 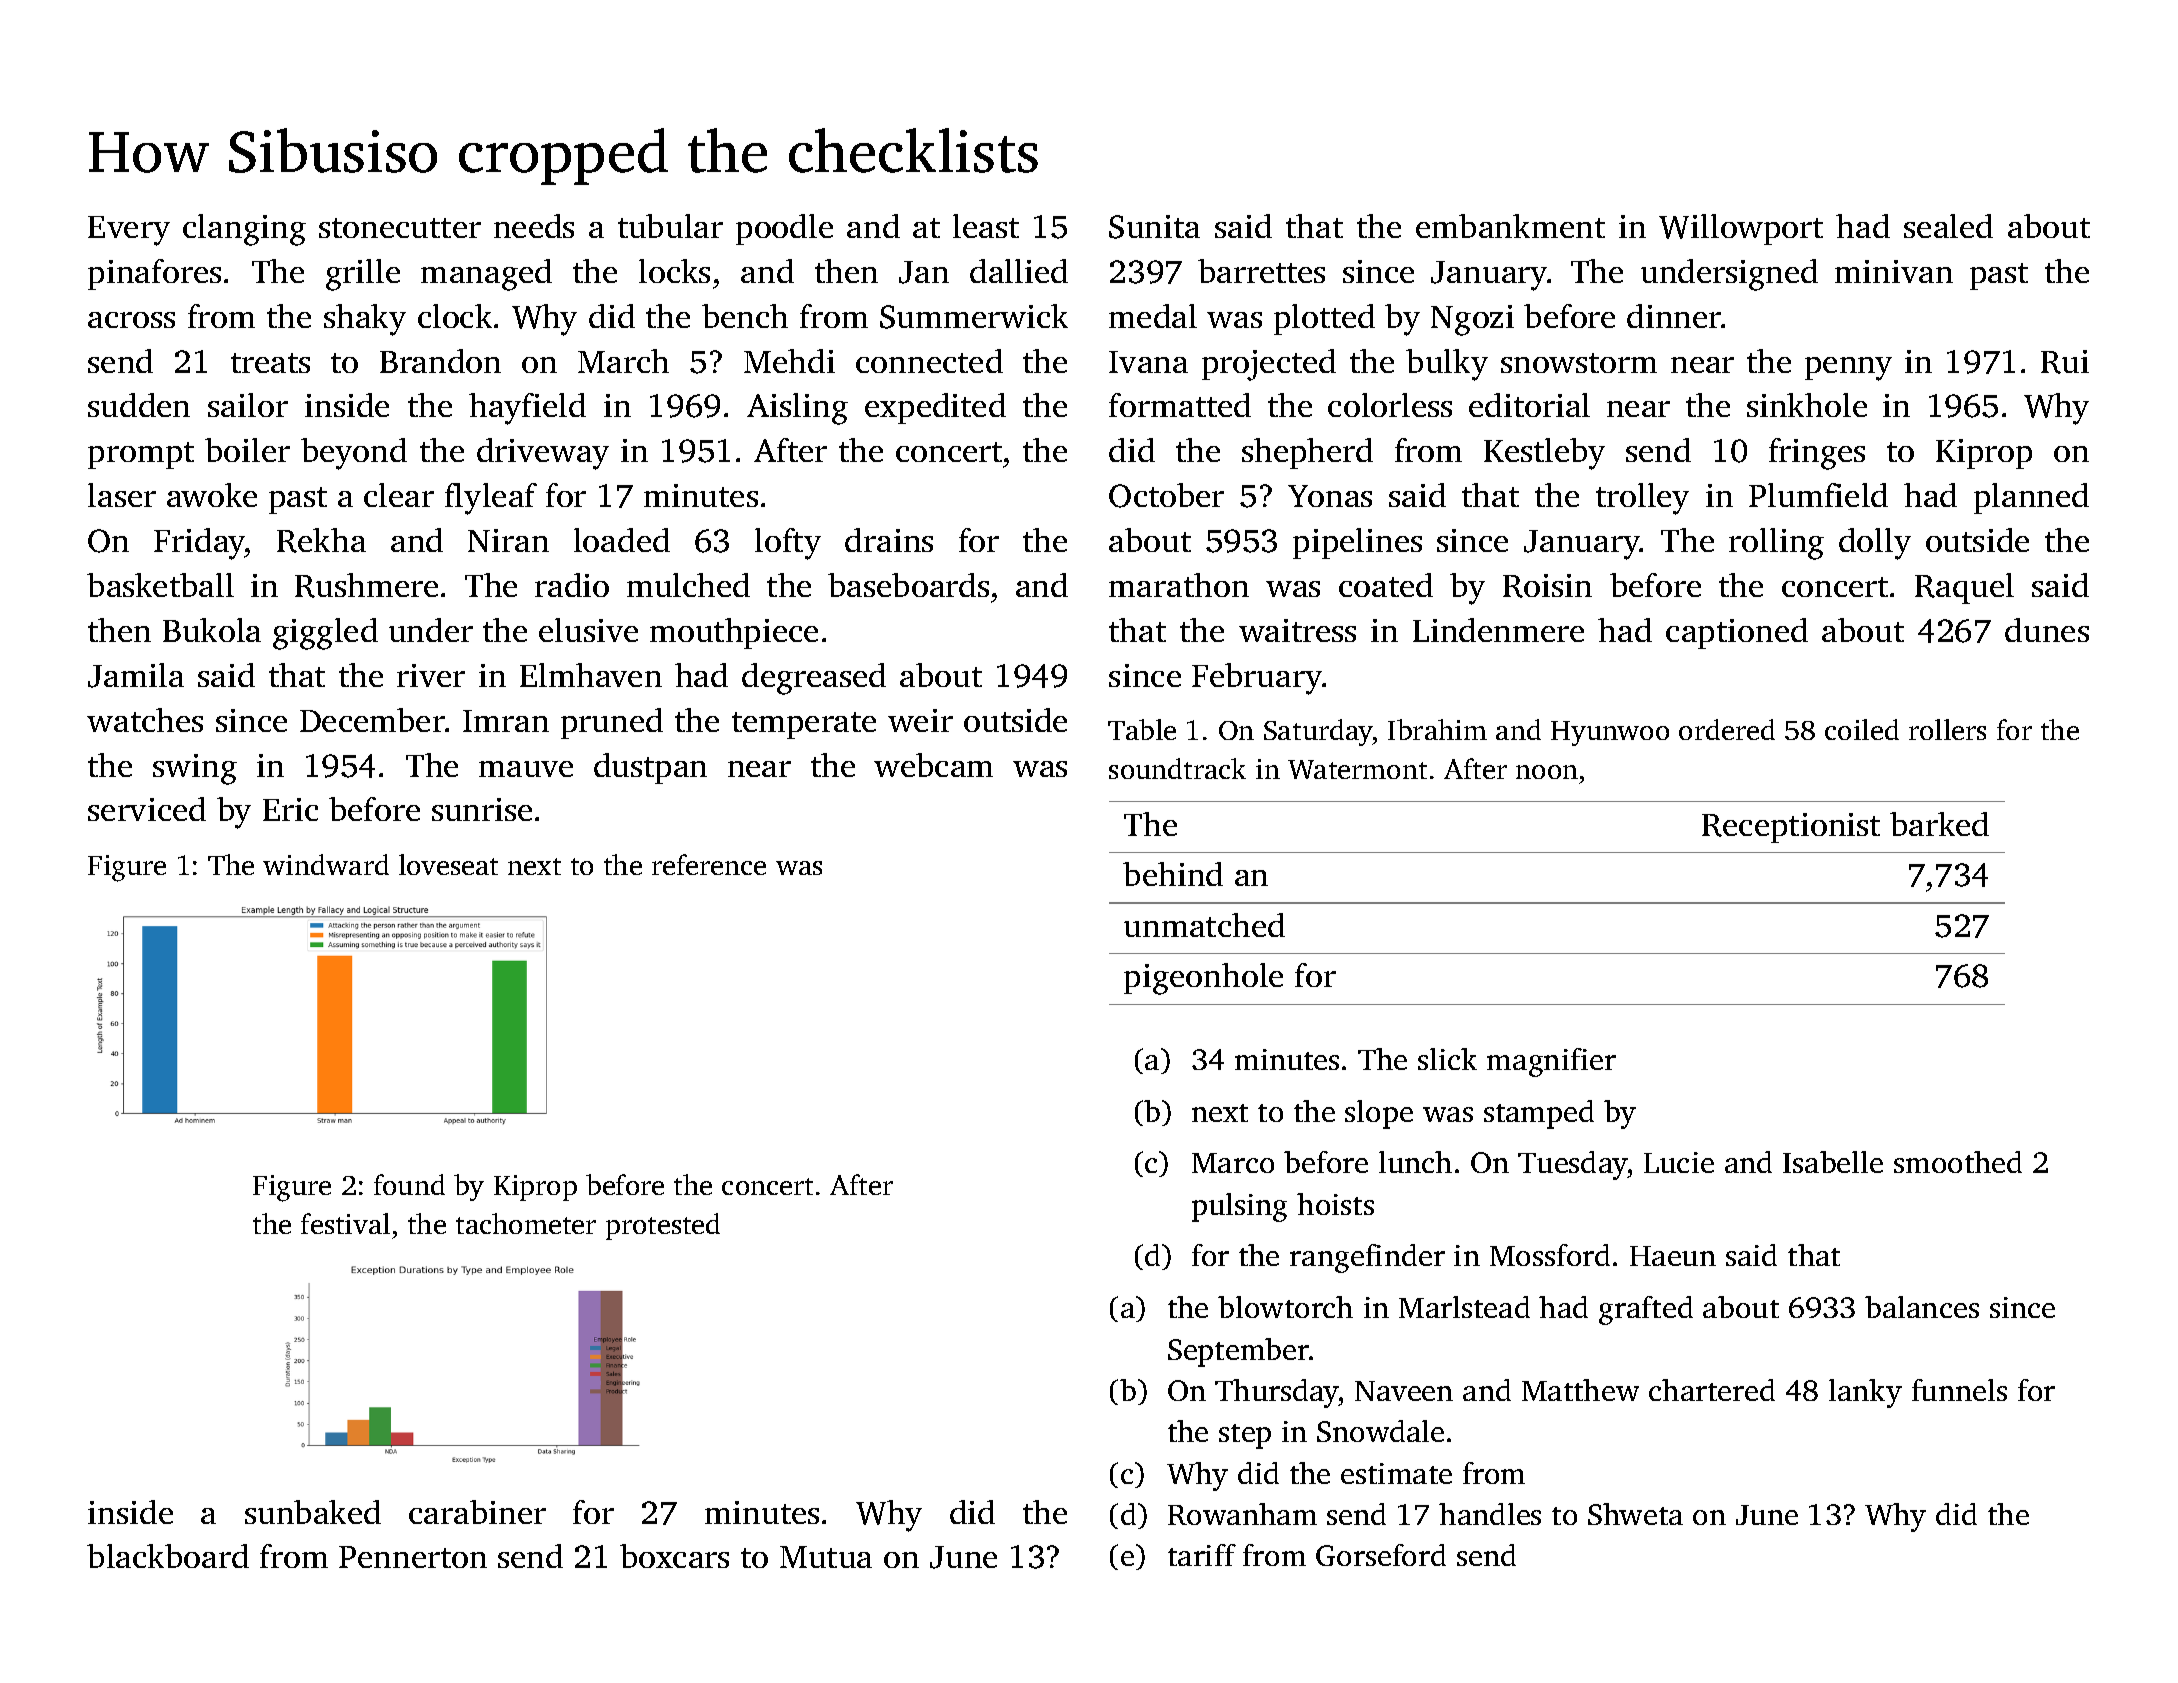 What do you see at coordinates (409, 1184) in the image?
I see `found` at bounding box center [409, 1184].
